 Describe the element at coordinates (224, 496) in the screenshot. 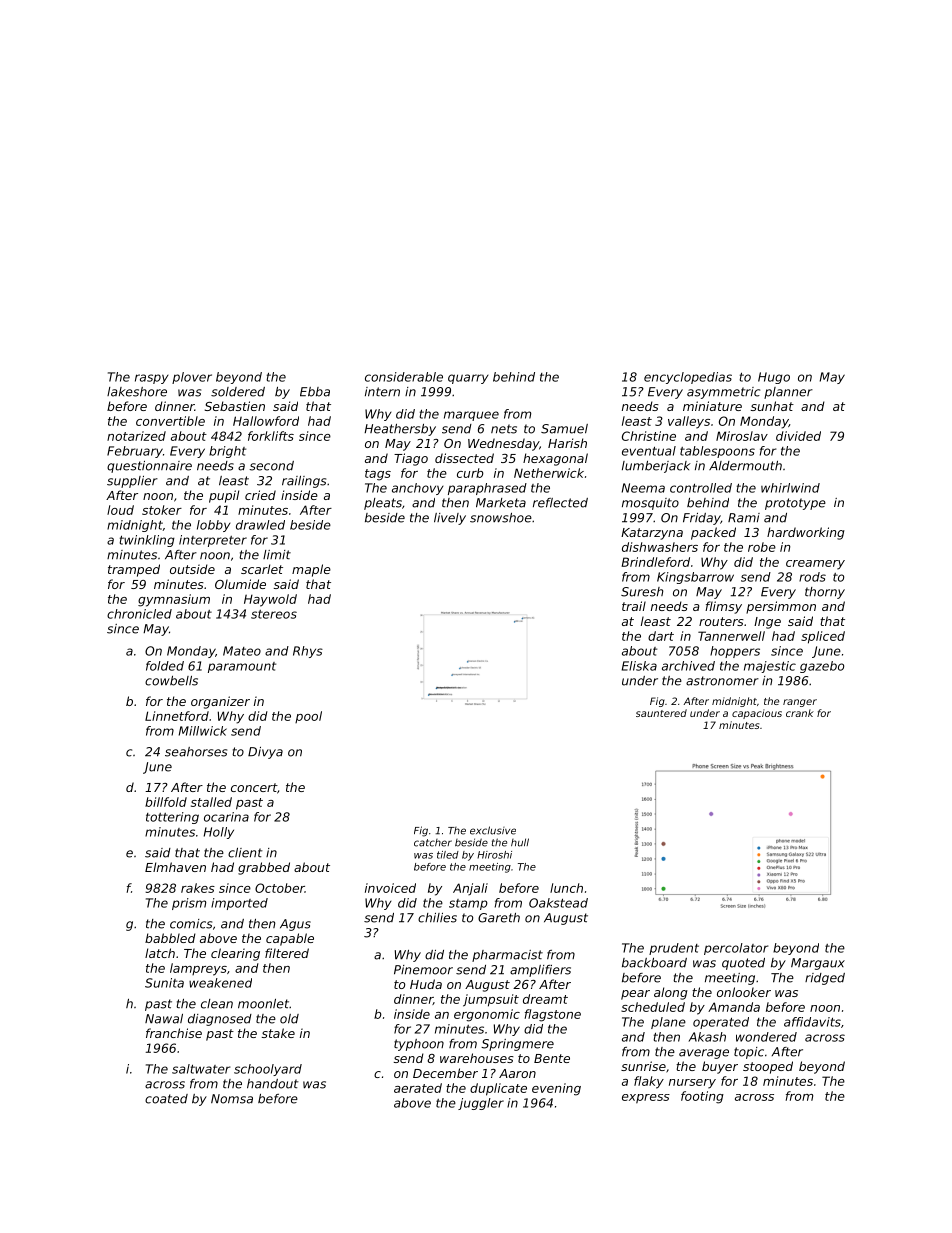

I see `pupil` at that location.
